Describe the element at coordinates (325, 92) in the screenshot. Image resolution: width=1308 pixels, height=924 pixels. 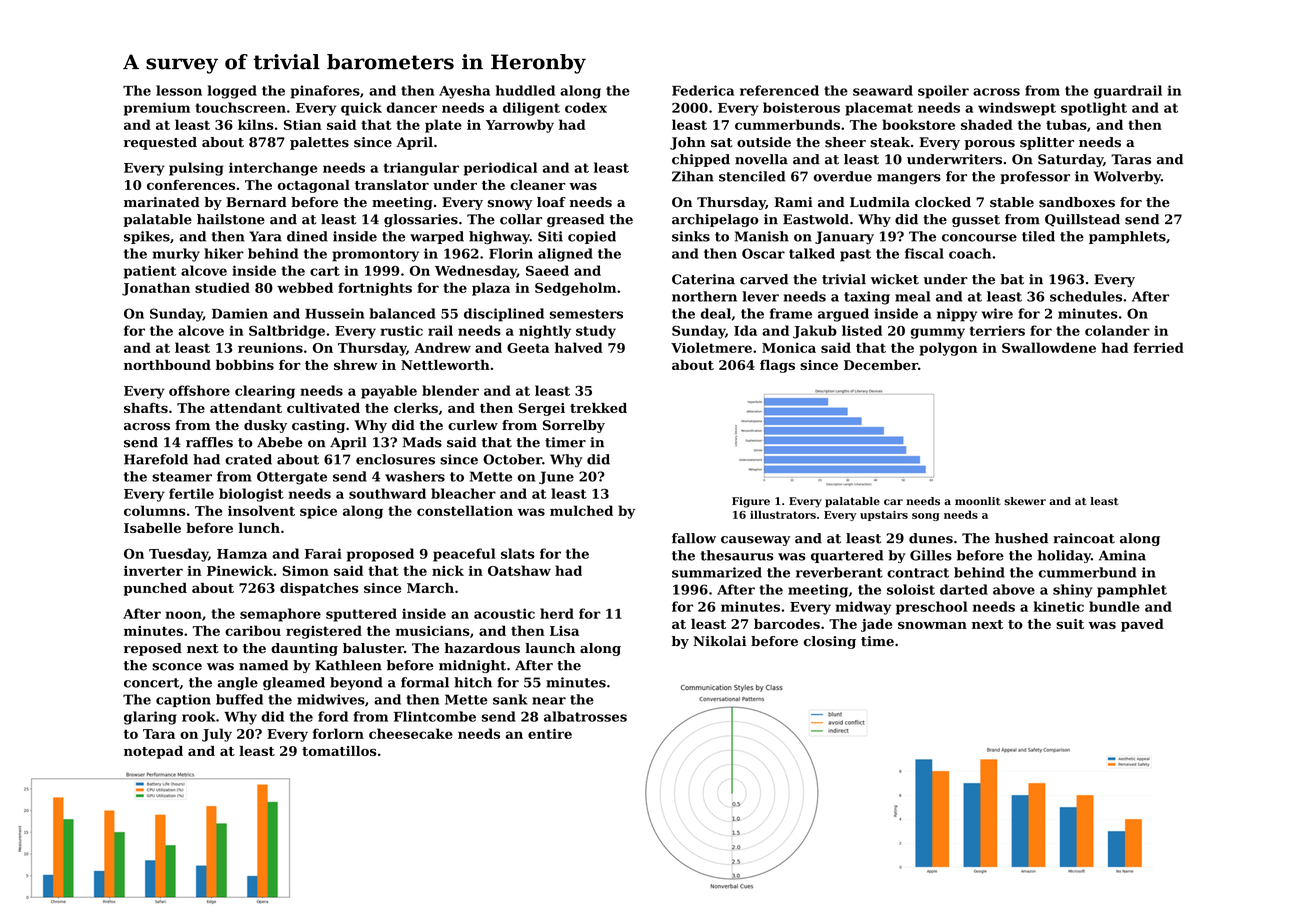
I see `pinafores` at that location.
